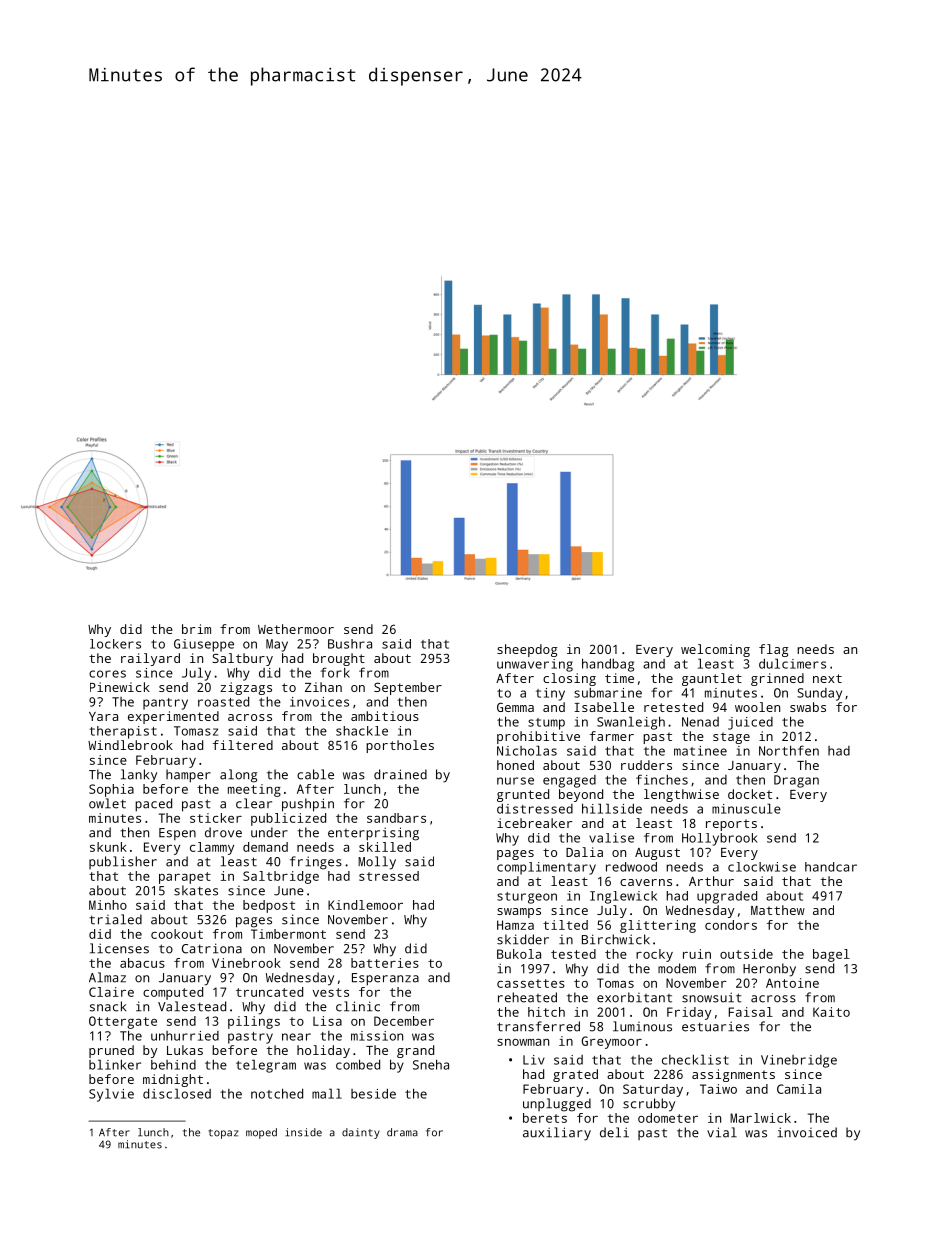 Image resolution: width=952 pixels, height=1233 pixels. Describe the element at coordinates (773, 650) in the screenshot. I see `flag` at that location.
